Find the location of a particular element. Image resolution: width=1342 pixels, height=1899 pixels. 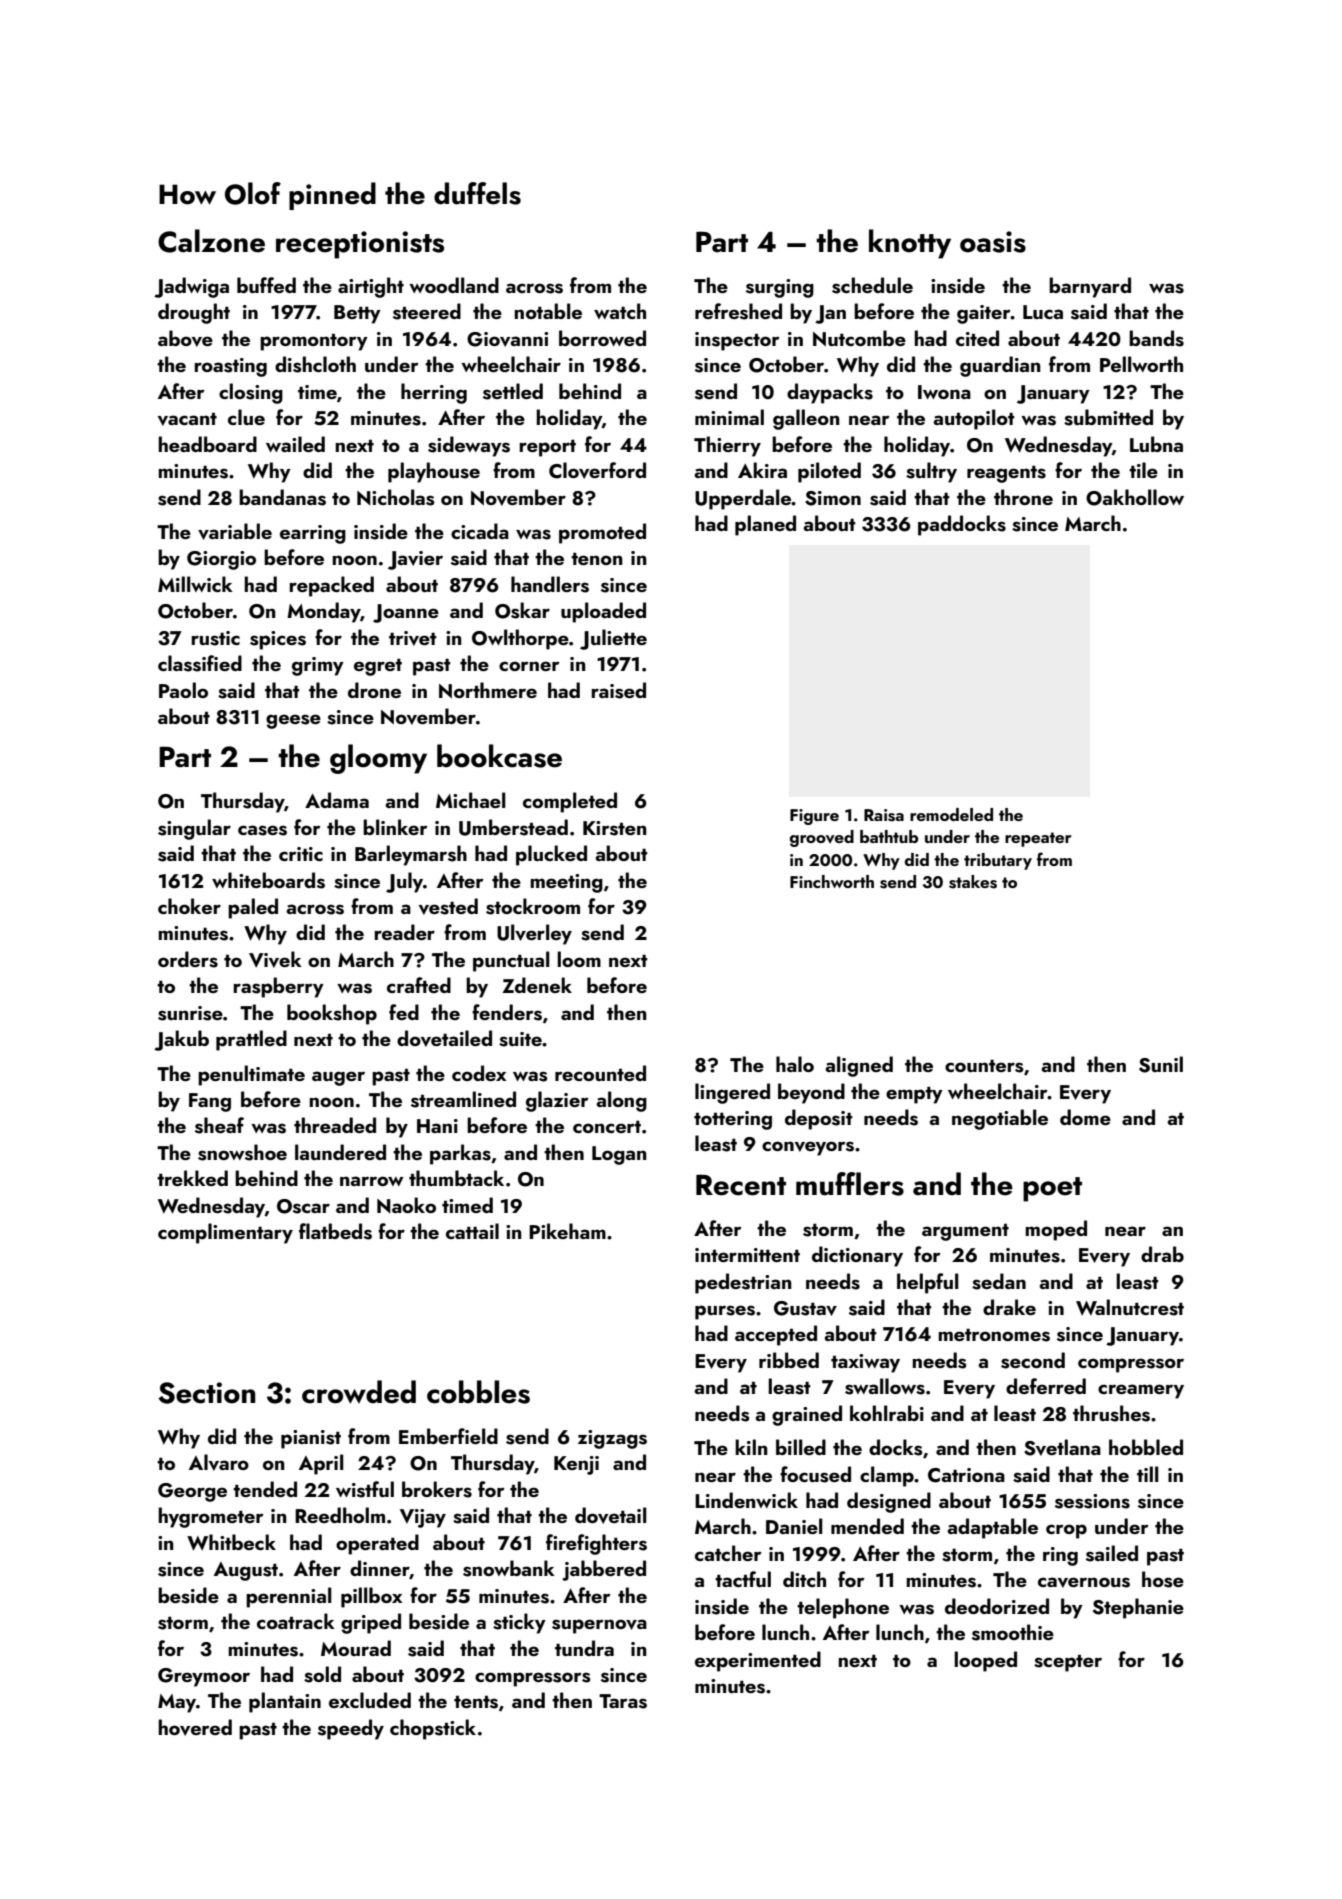

meeting is located at coordinates (566, 883).
